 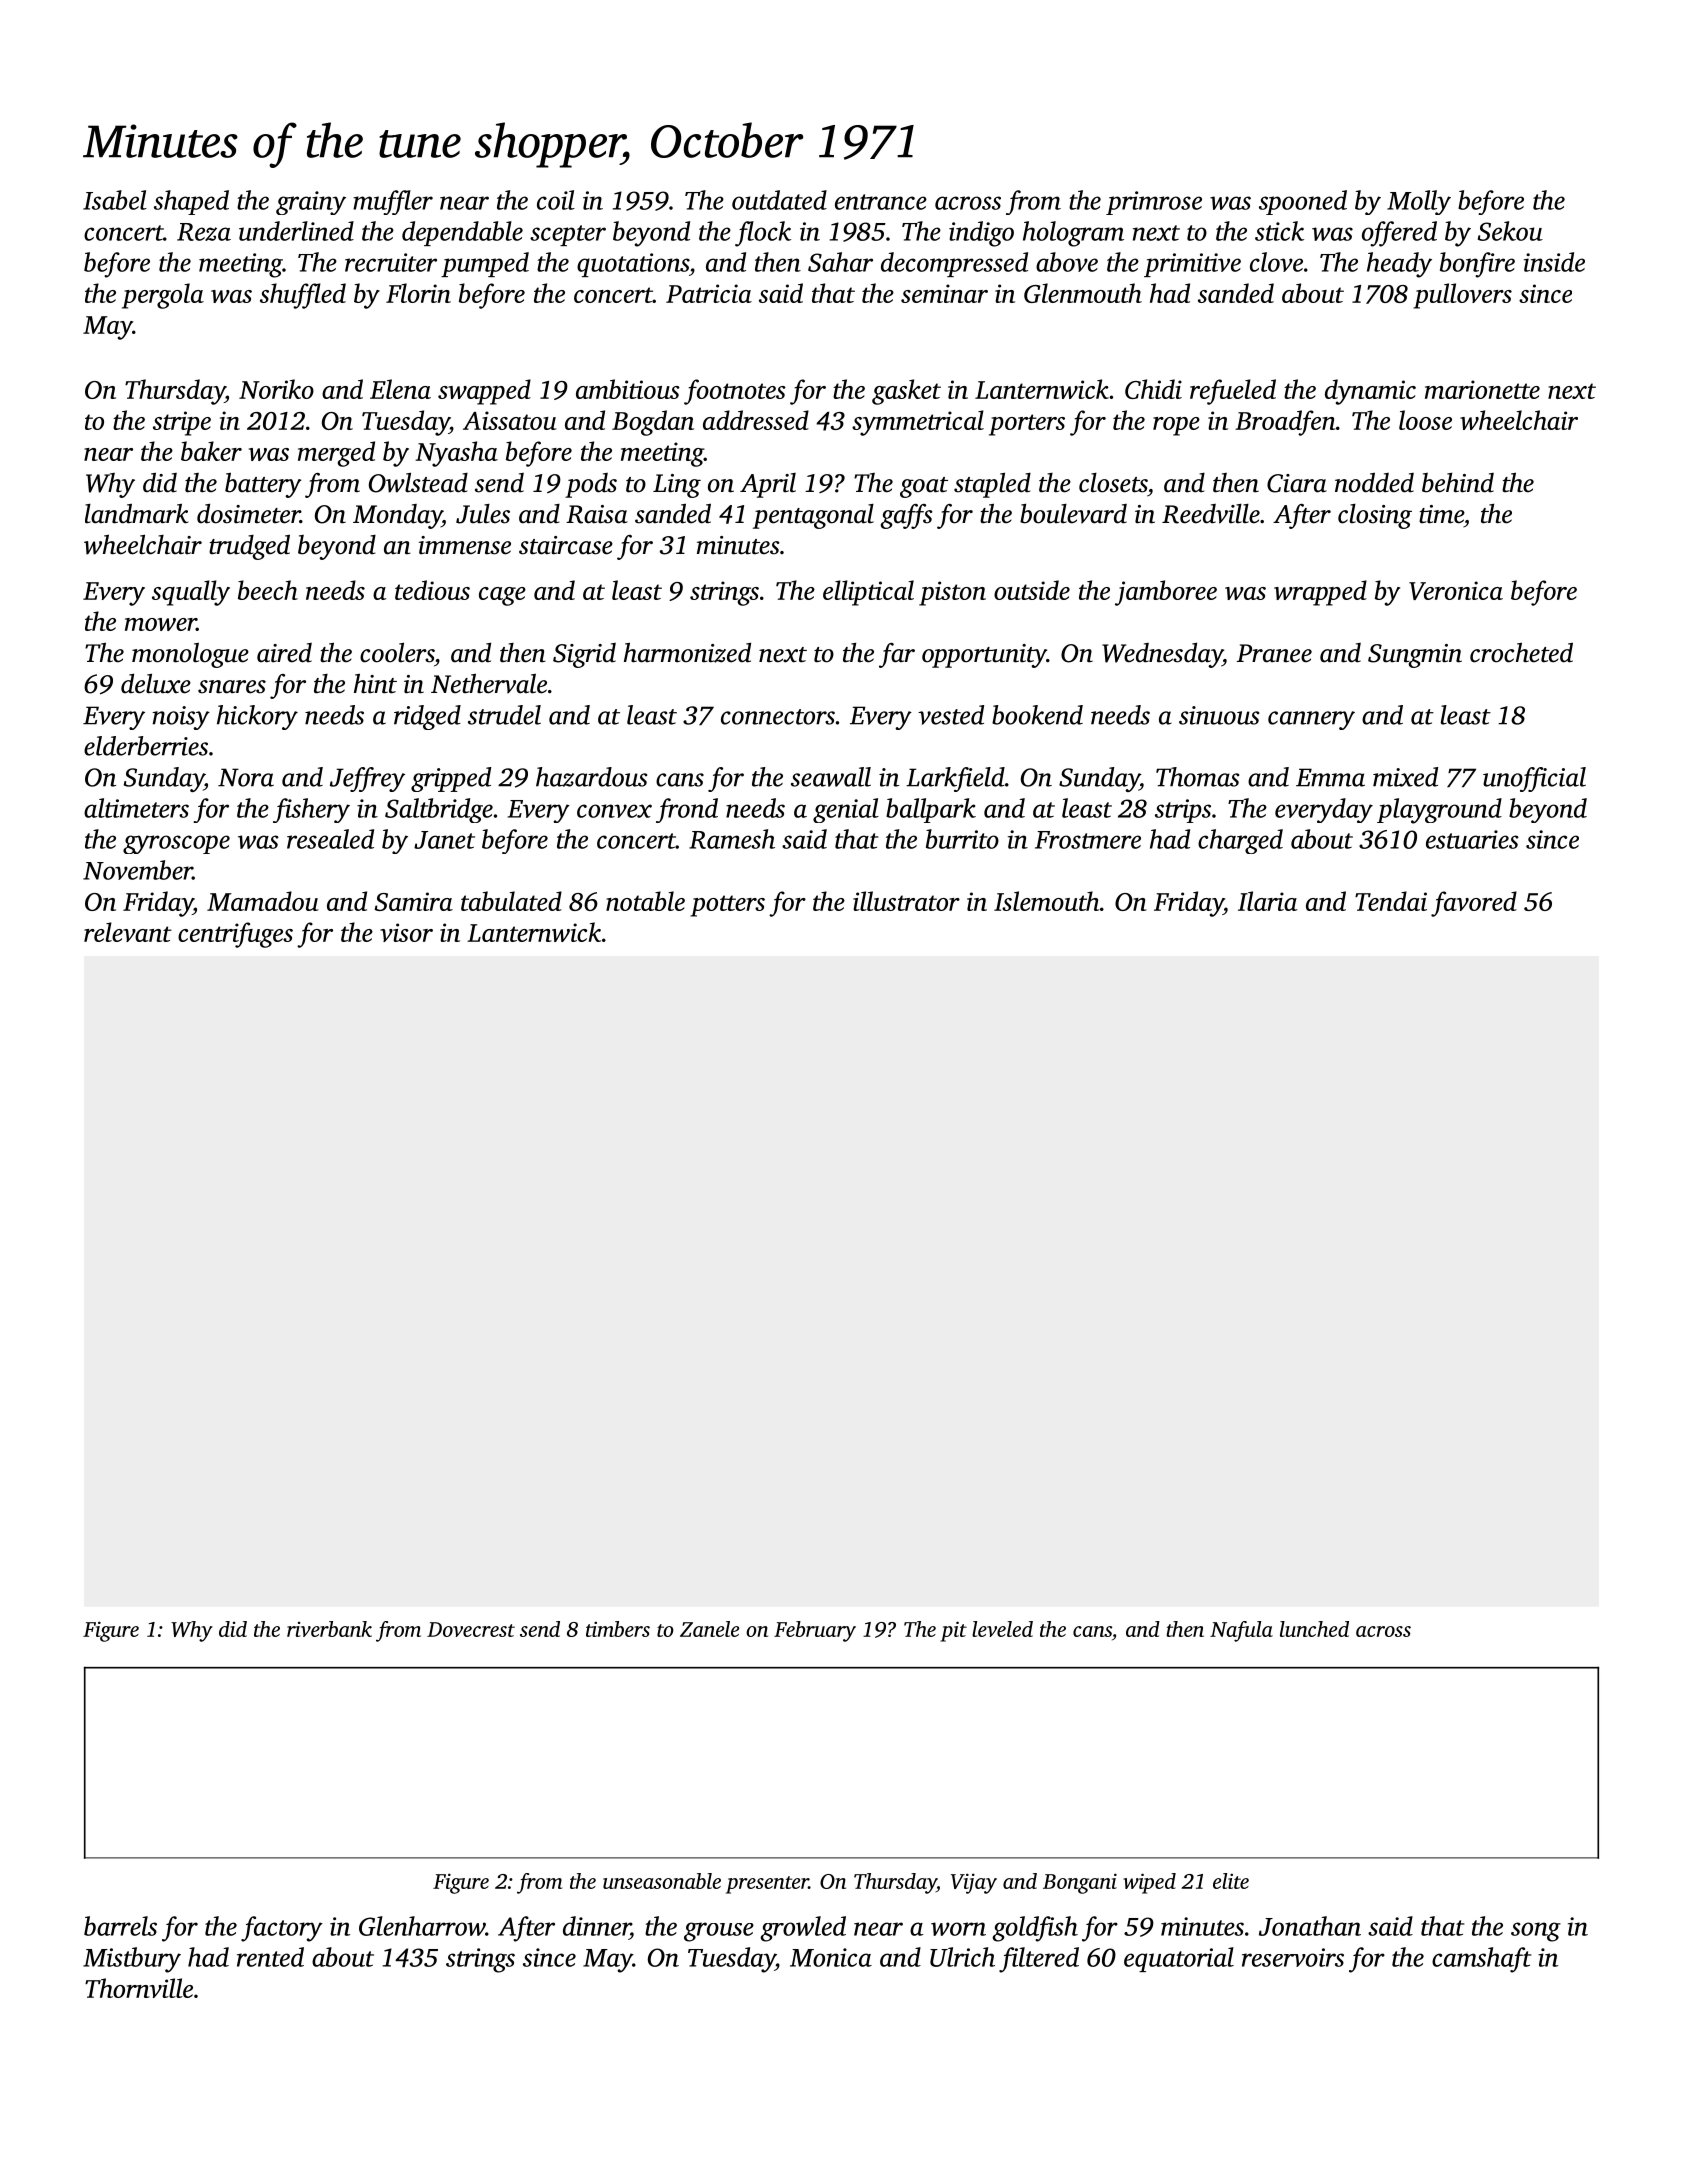 I want to click on dynamic, so click(x=1370, y=392).
